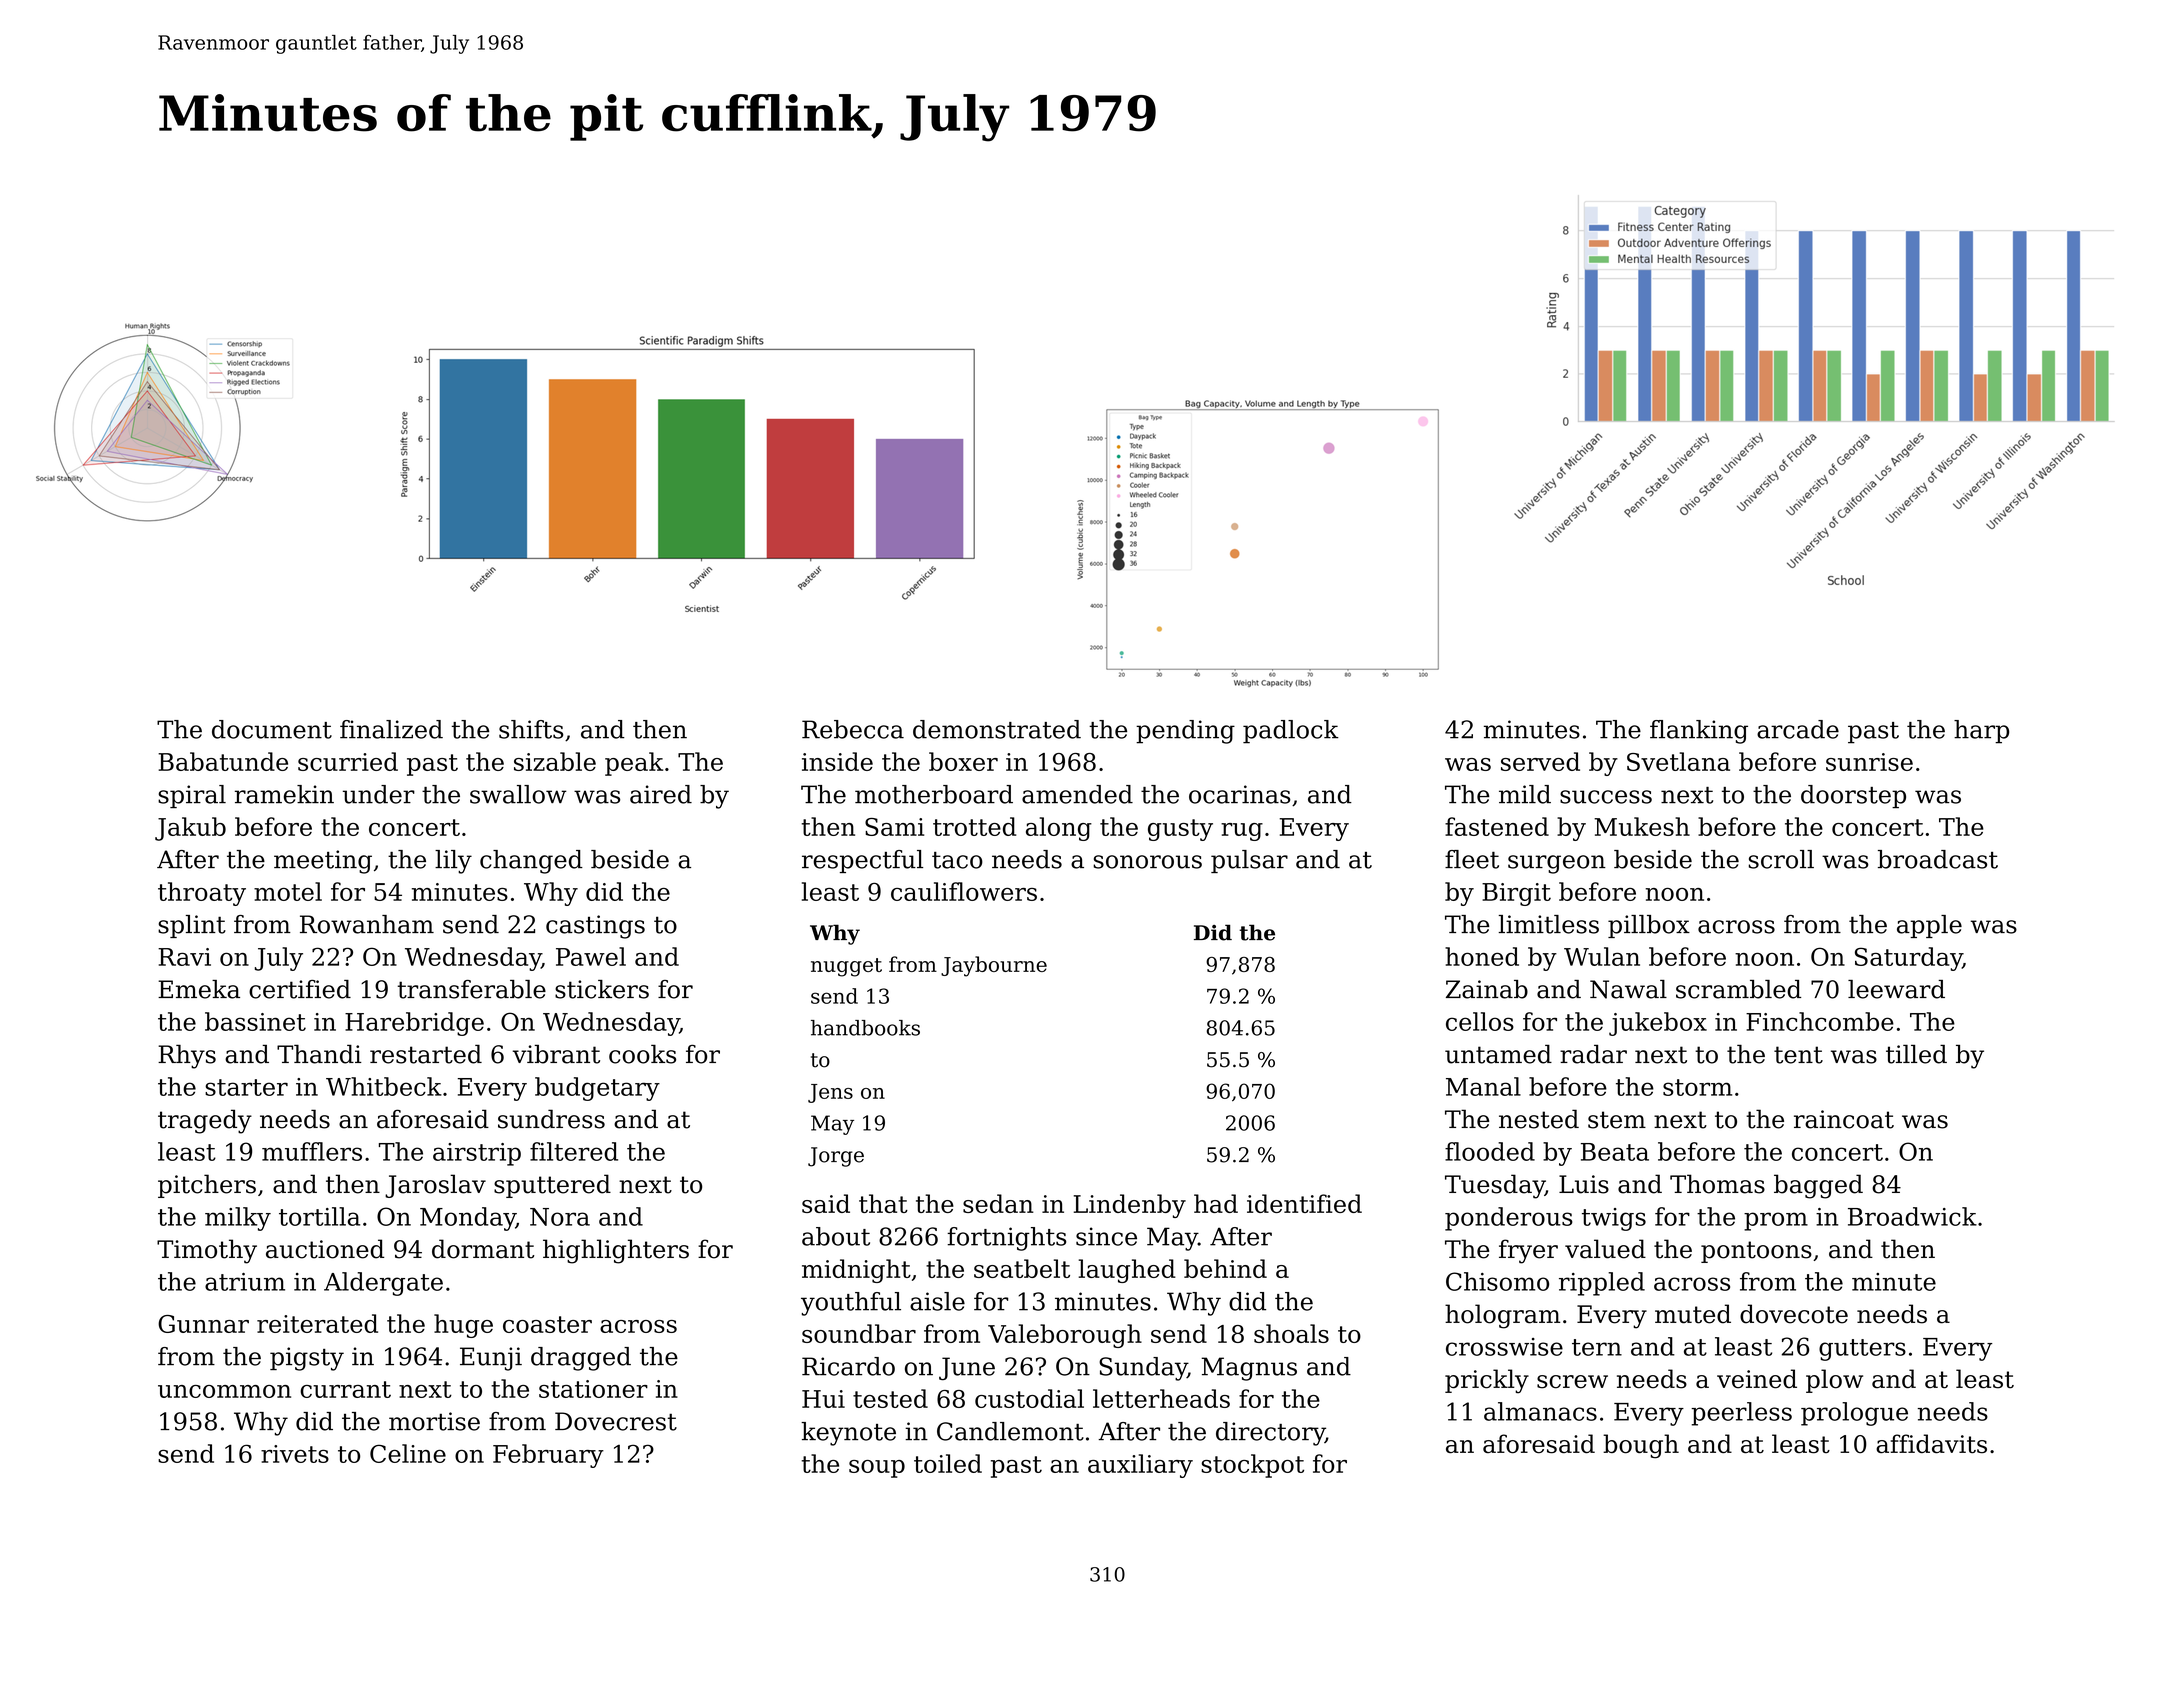 The image size is (2178, 1683). I want to click on taco, so click(957, 860).
